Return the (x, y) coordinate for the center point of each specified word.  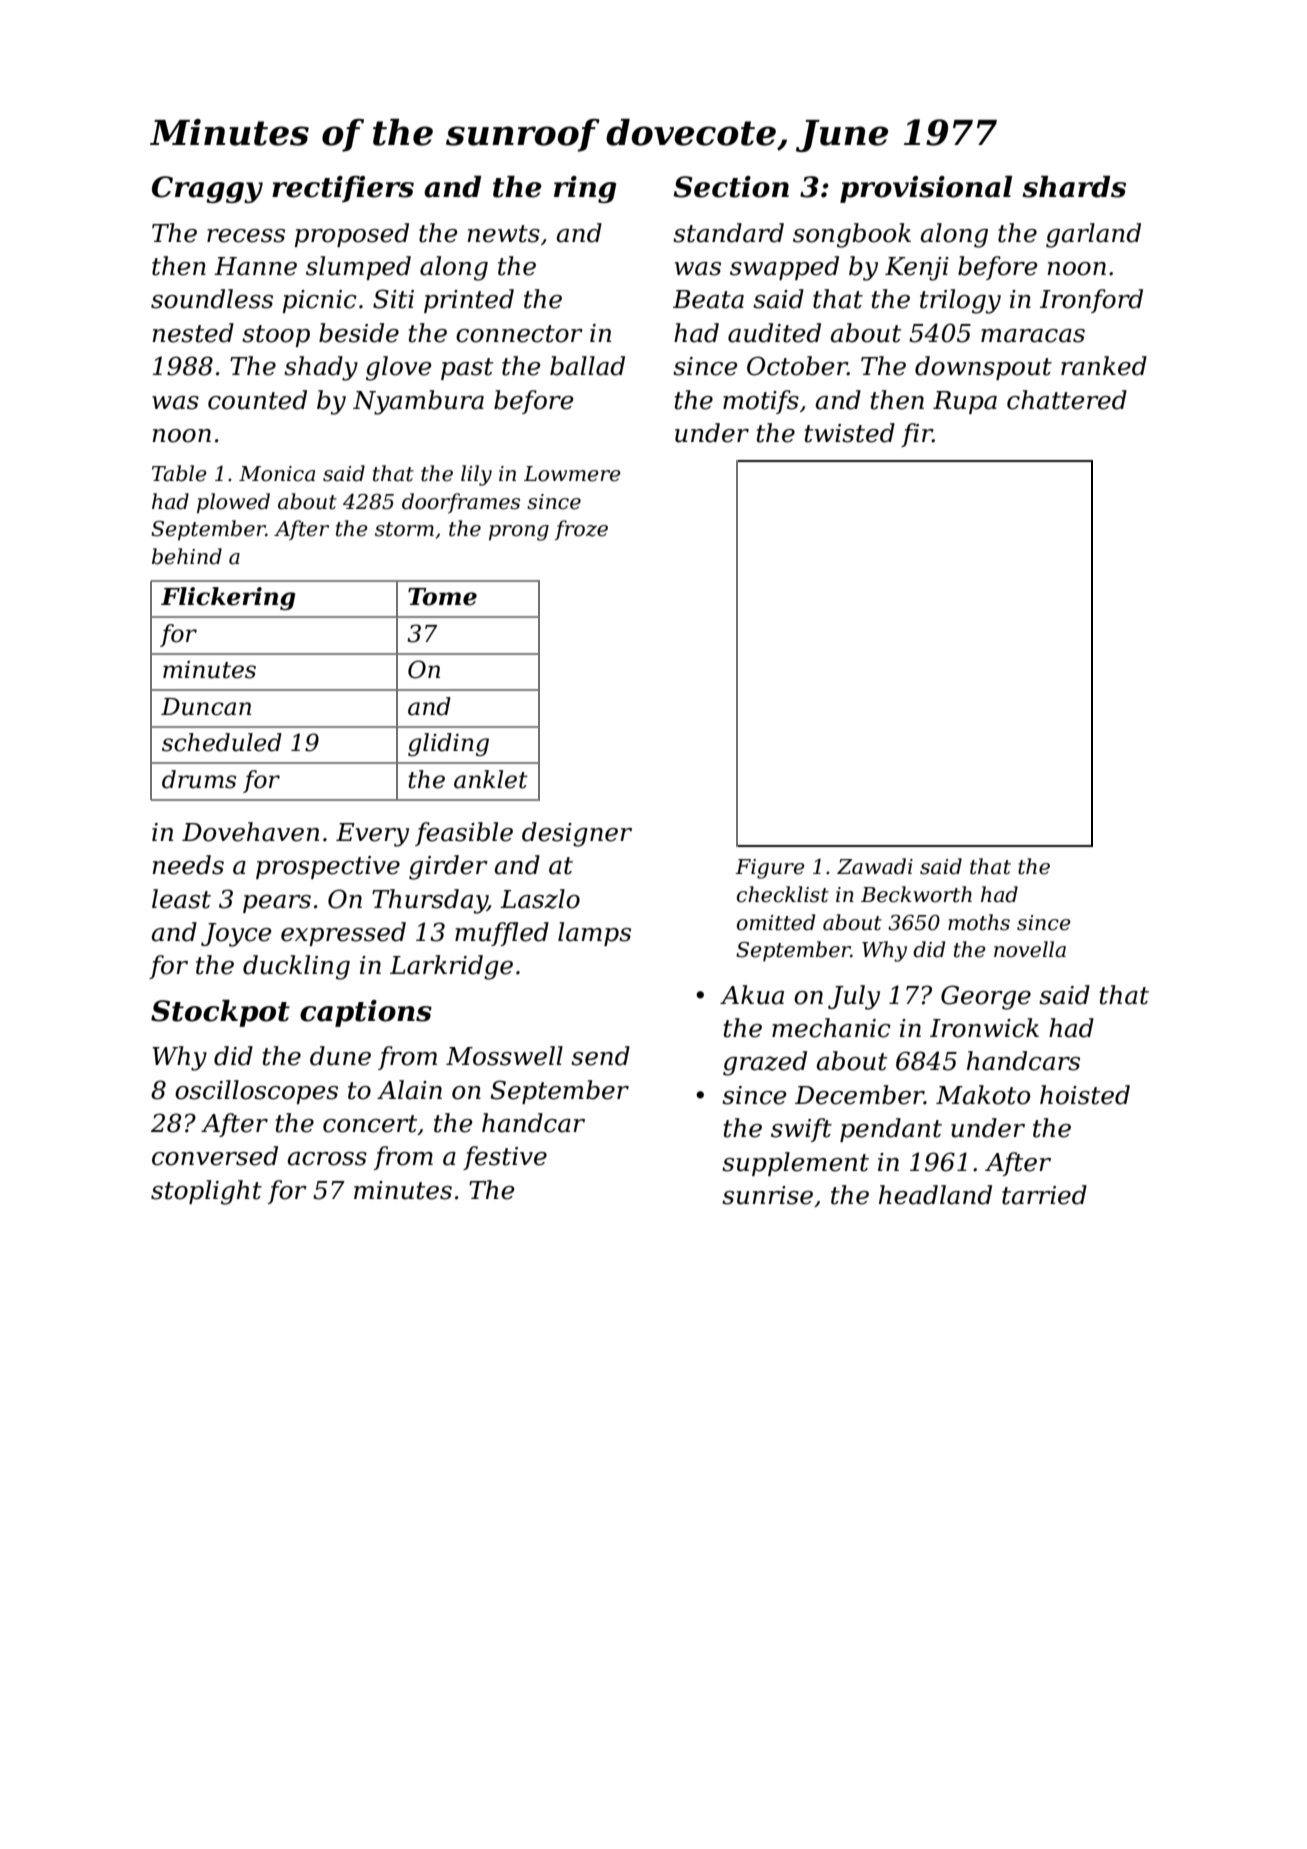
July (854, 997)
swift (801, 1130)
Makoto (983, 1095)
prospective (328, 867)
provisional (926, 189)
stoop (276, 336)
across (327, 1159)
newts (503, 234)
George (986, 997)
